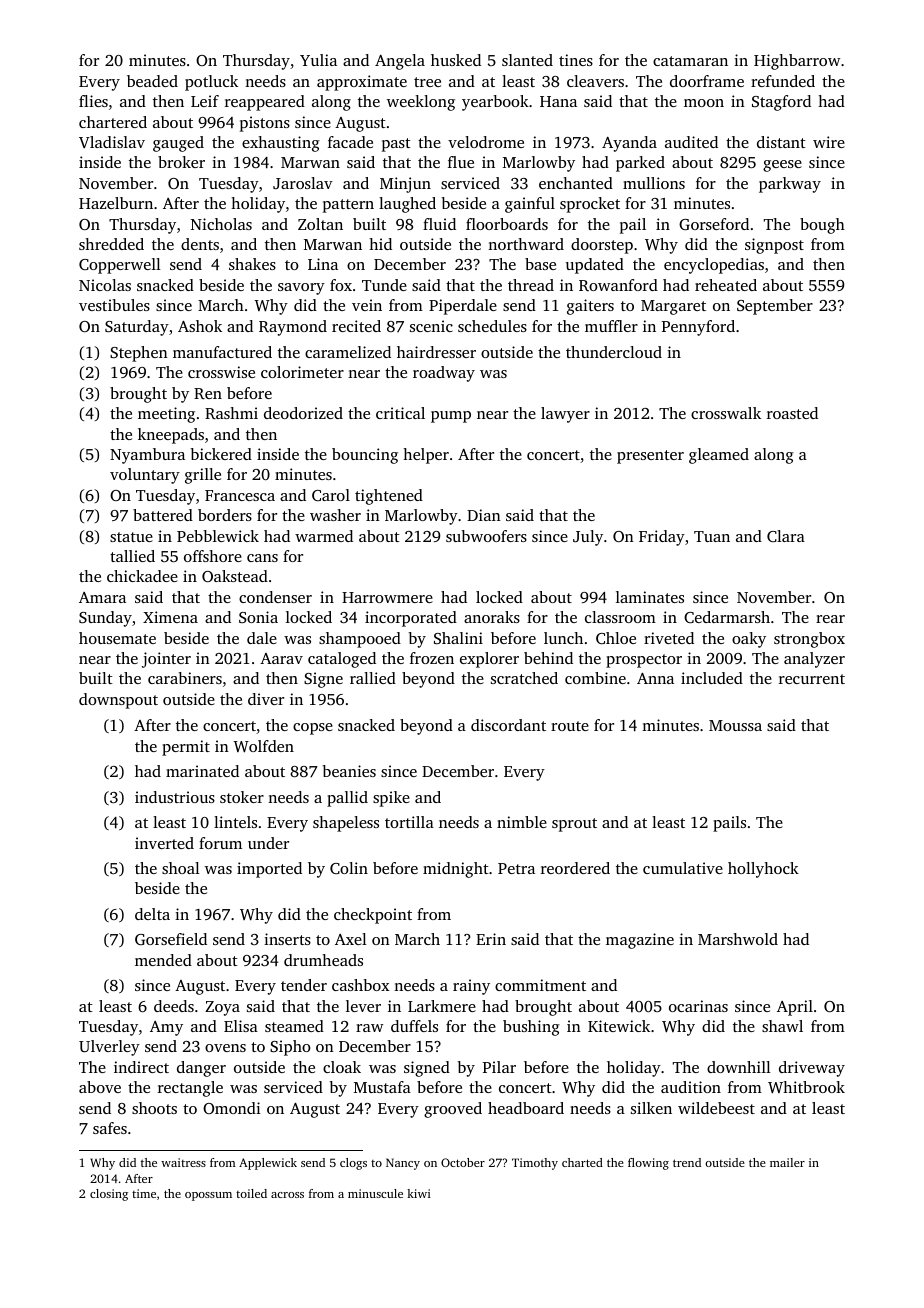  I want to click on kiwi, so click(419, 1193).
